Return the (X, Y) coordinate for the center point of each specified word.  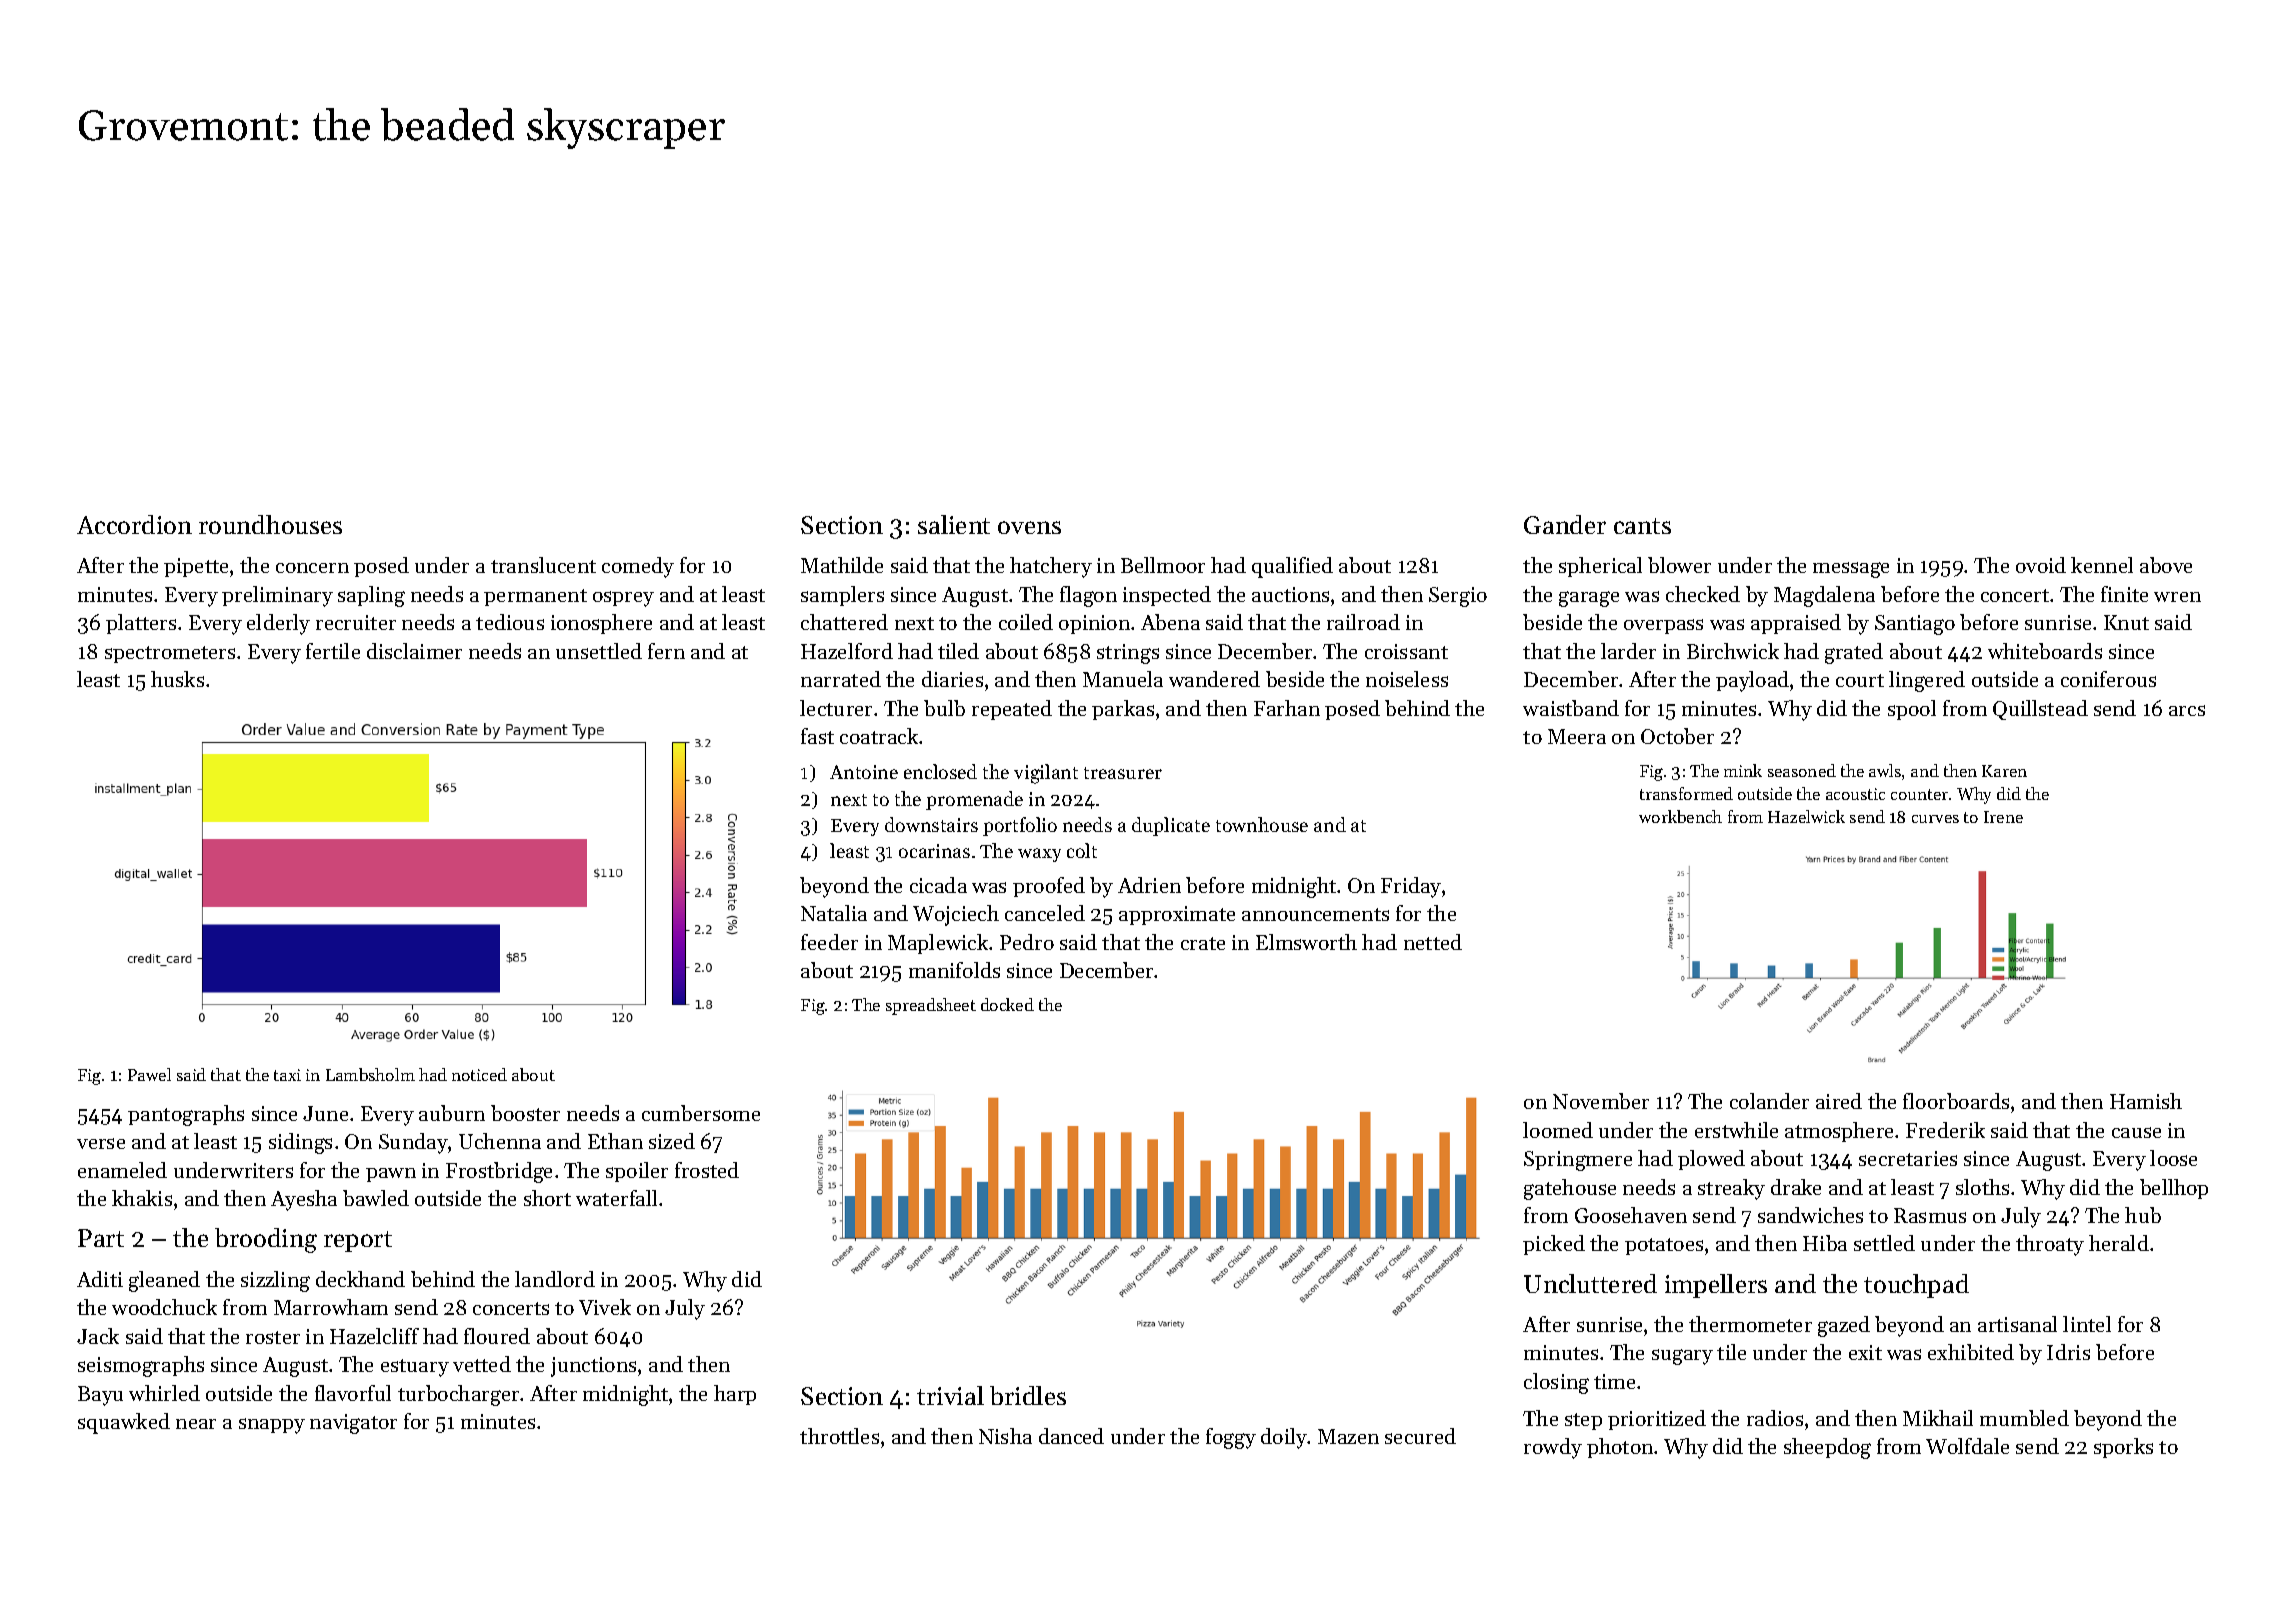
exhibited (1971, 1352)
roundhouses (270, 524)
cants (1642, 526)
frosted (707, 1170)
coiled (1026, 622)
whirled (164, 1393)
